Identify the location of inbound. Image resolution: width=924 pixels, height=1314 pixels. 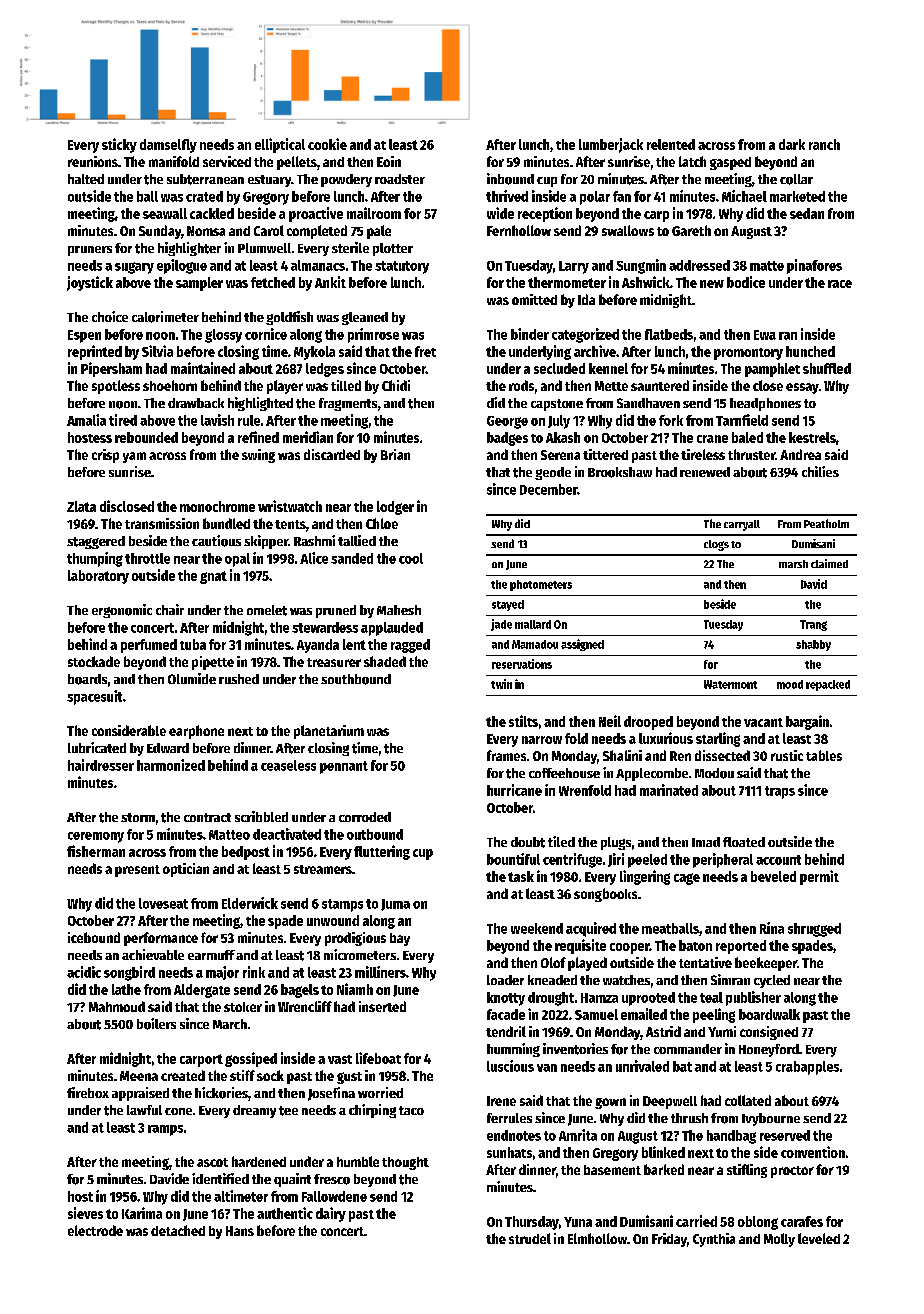
(510, 179).
